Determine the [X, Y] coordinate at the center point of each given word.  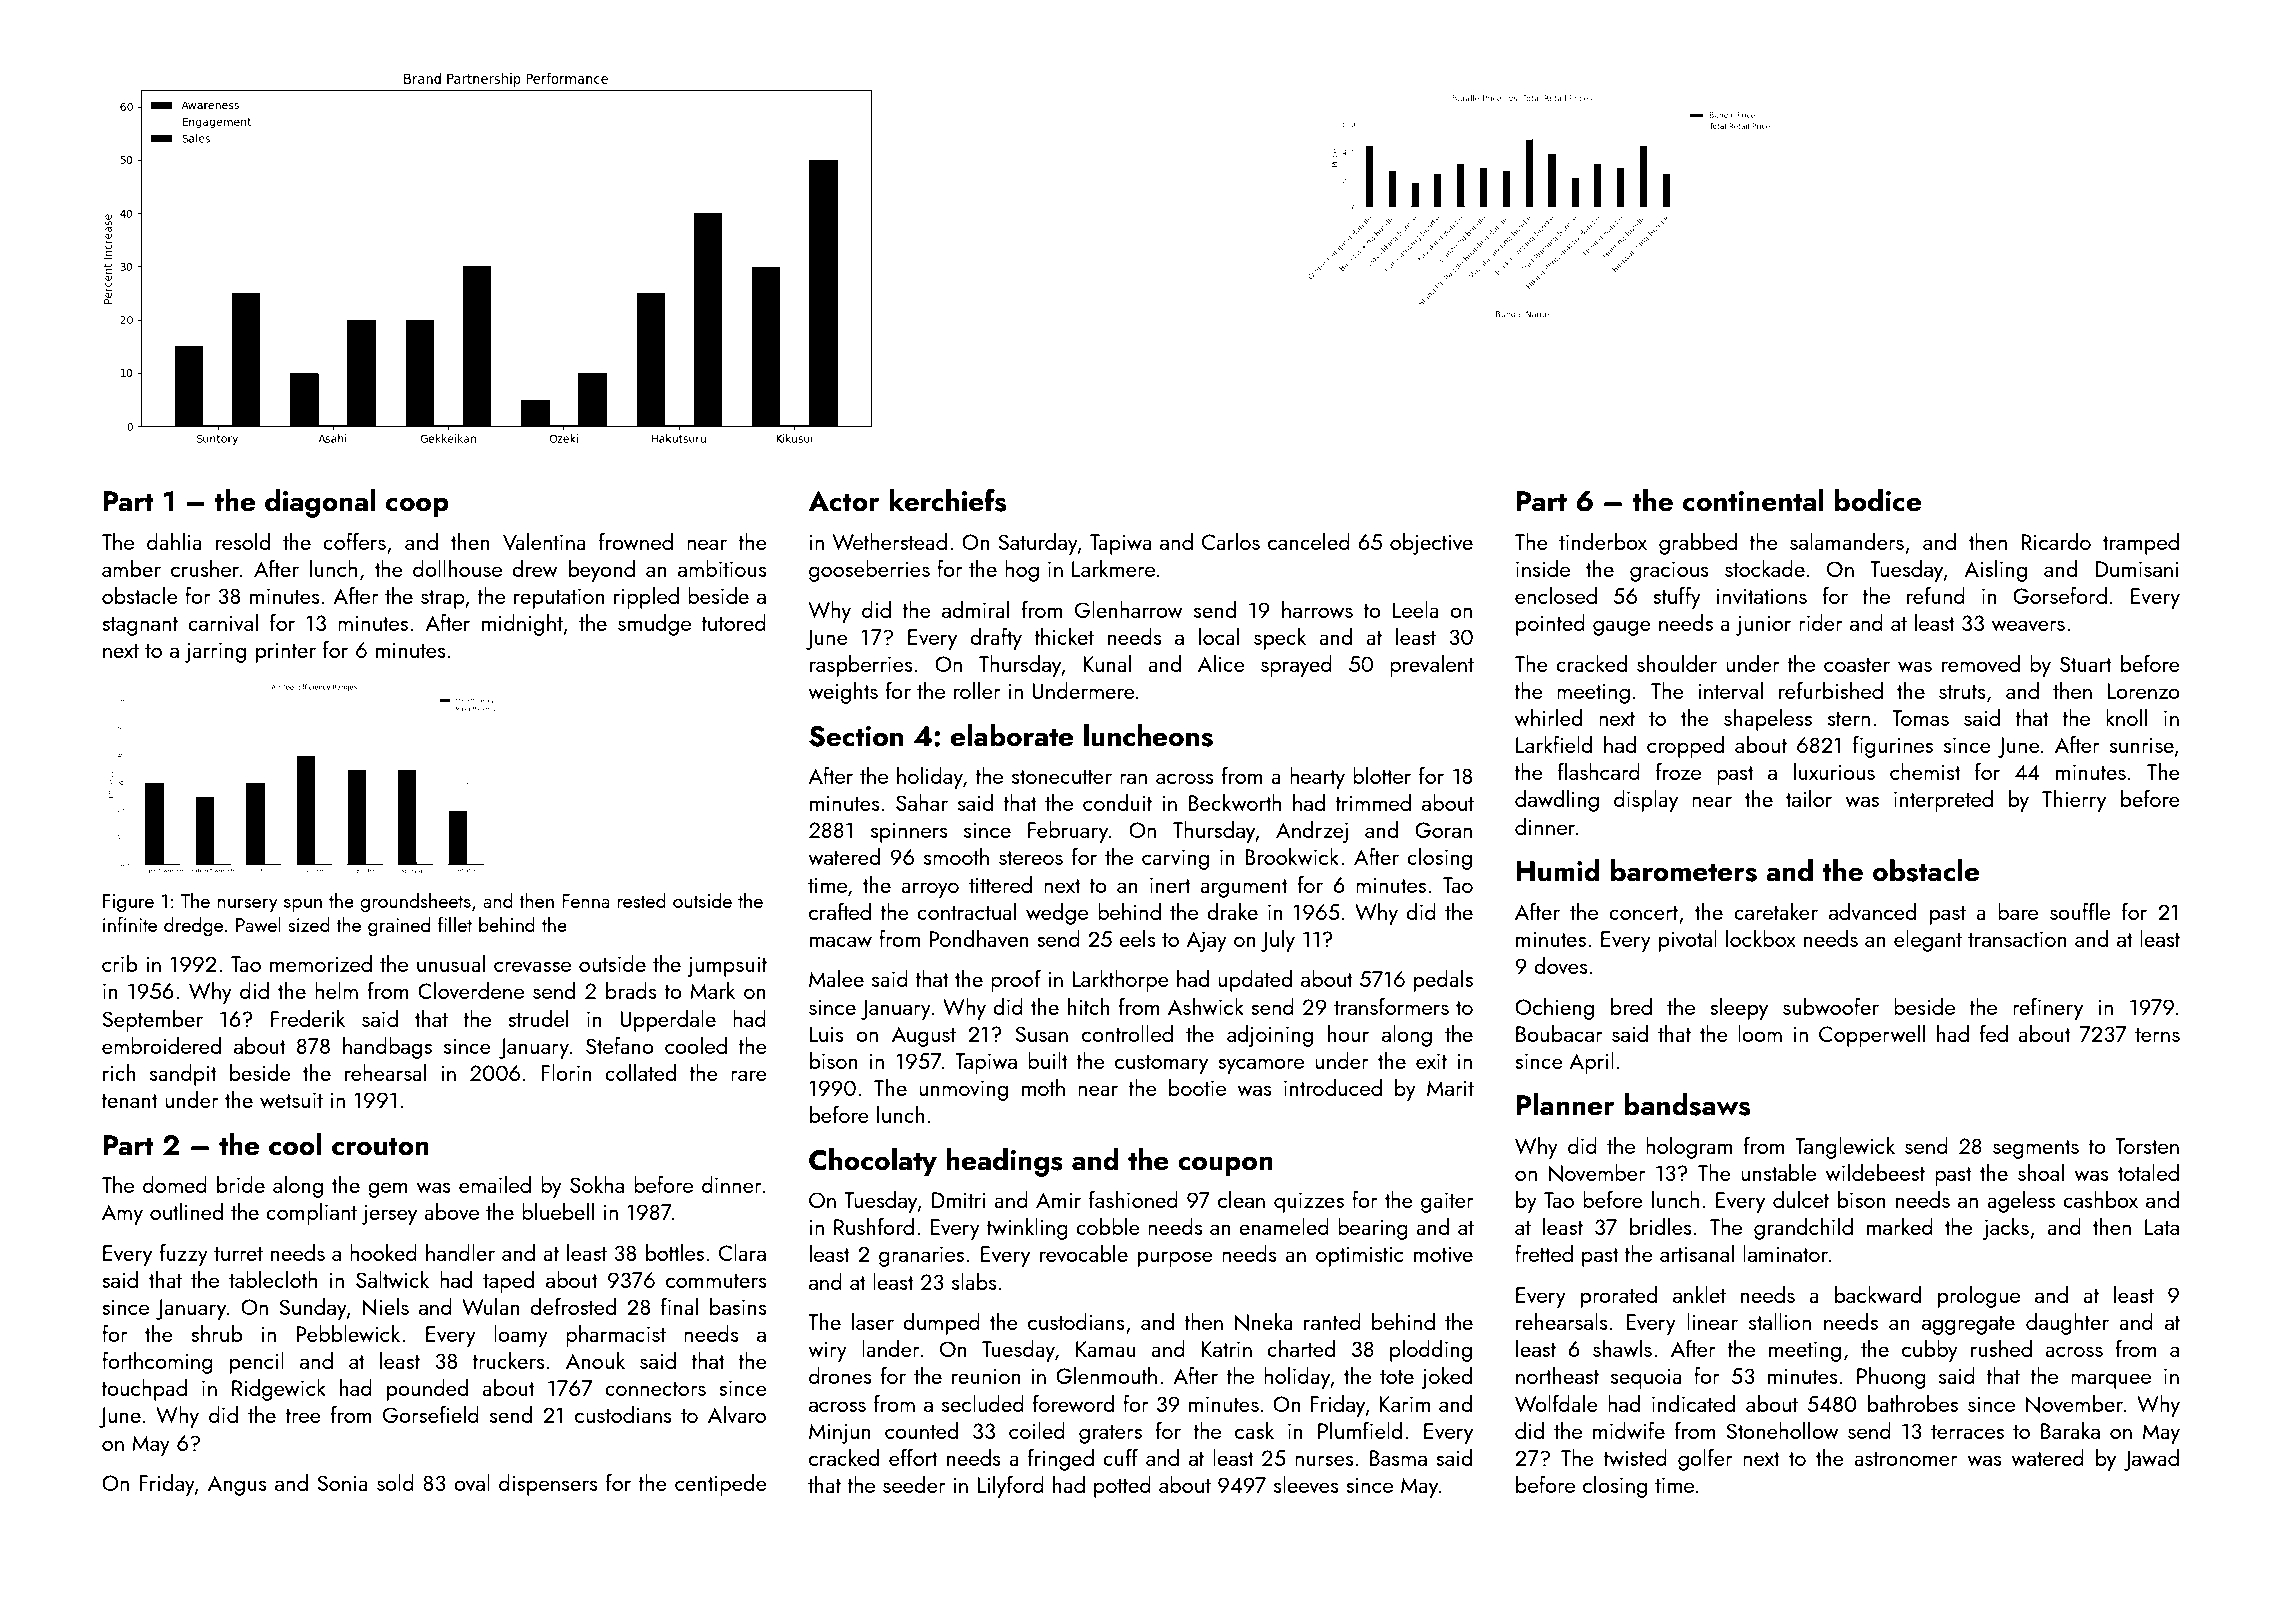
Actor [843, 501]
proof [1016, 981]
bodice [1878, 500]
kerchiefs [947, 500]
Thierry [2074, 801]
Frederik [308, 1018]
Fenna [586, 901]
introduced [1333, 1087]
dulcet [1801, 1199]
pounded [427, 1390]
